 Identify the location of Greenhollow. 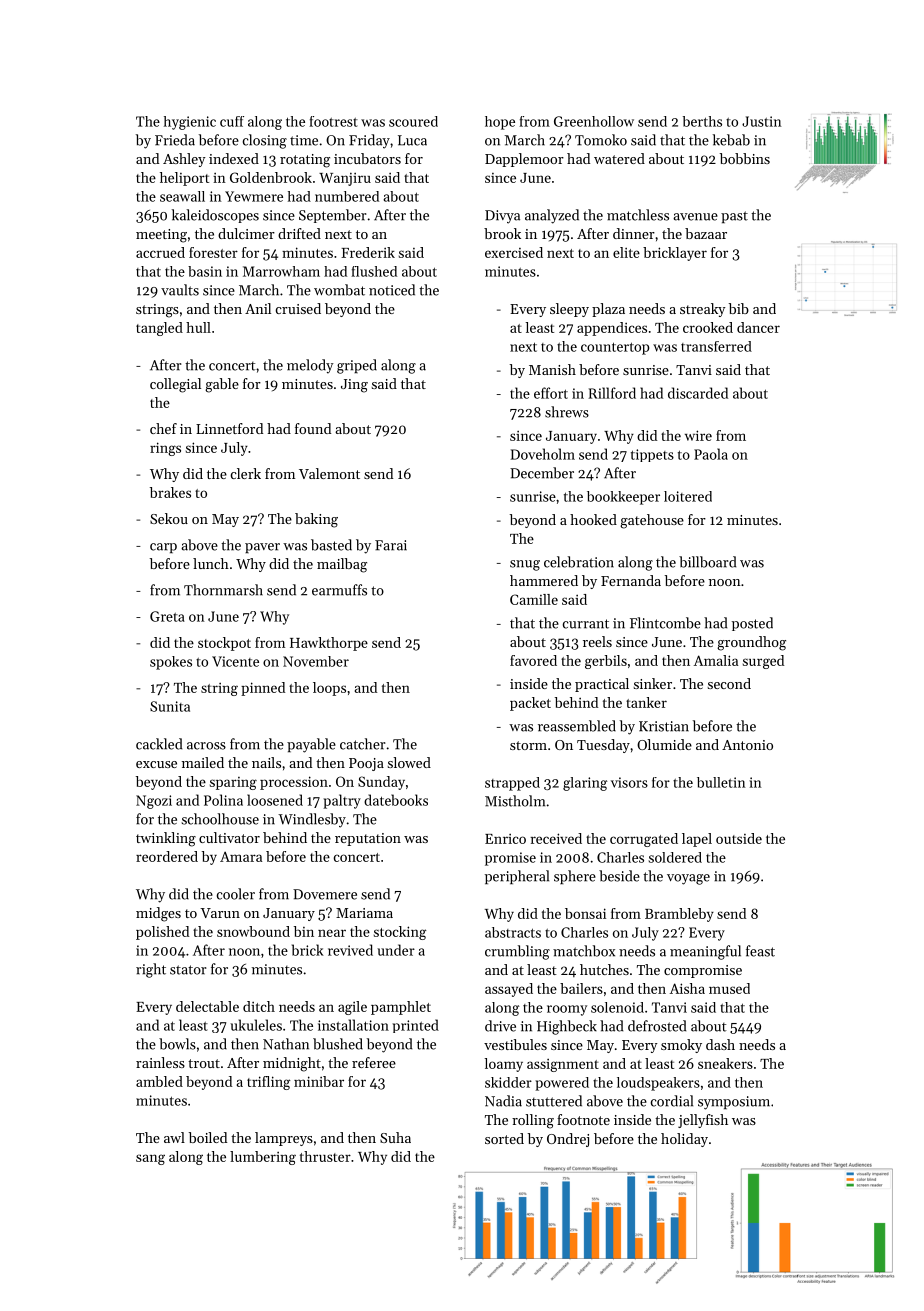
(594, 121).
